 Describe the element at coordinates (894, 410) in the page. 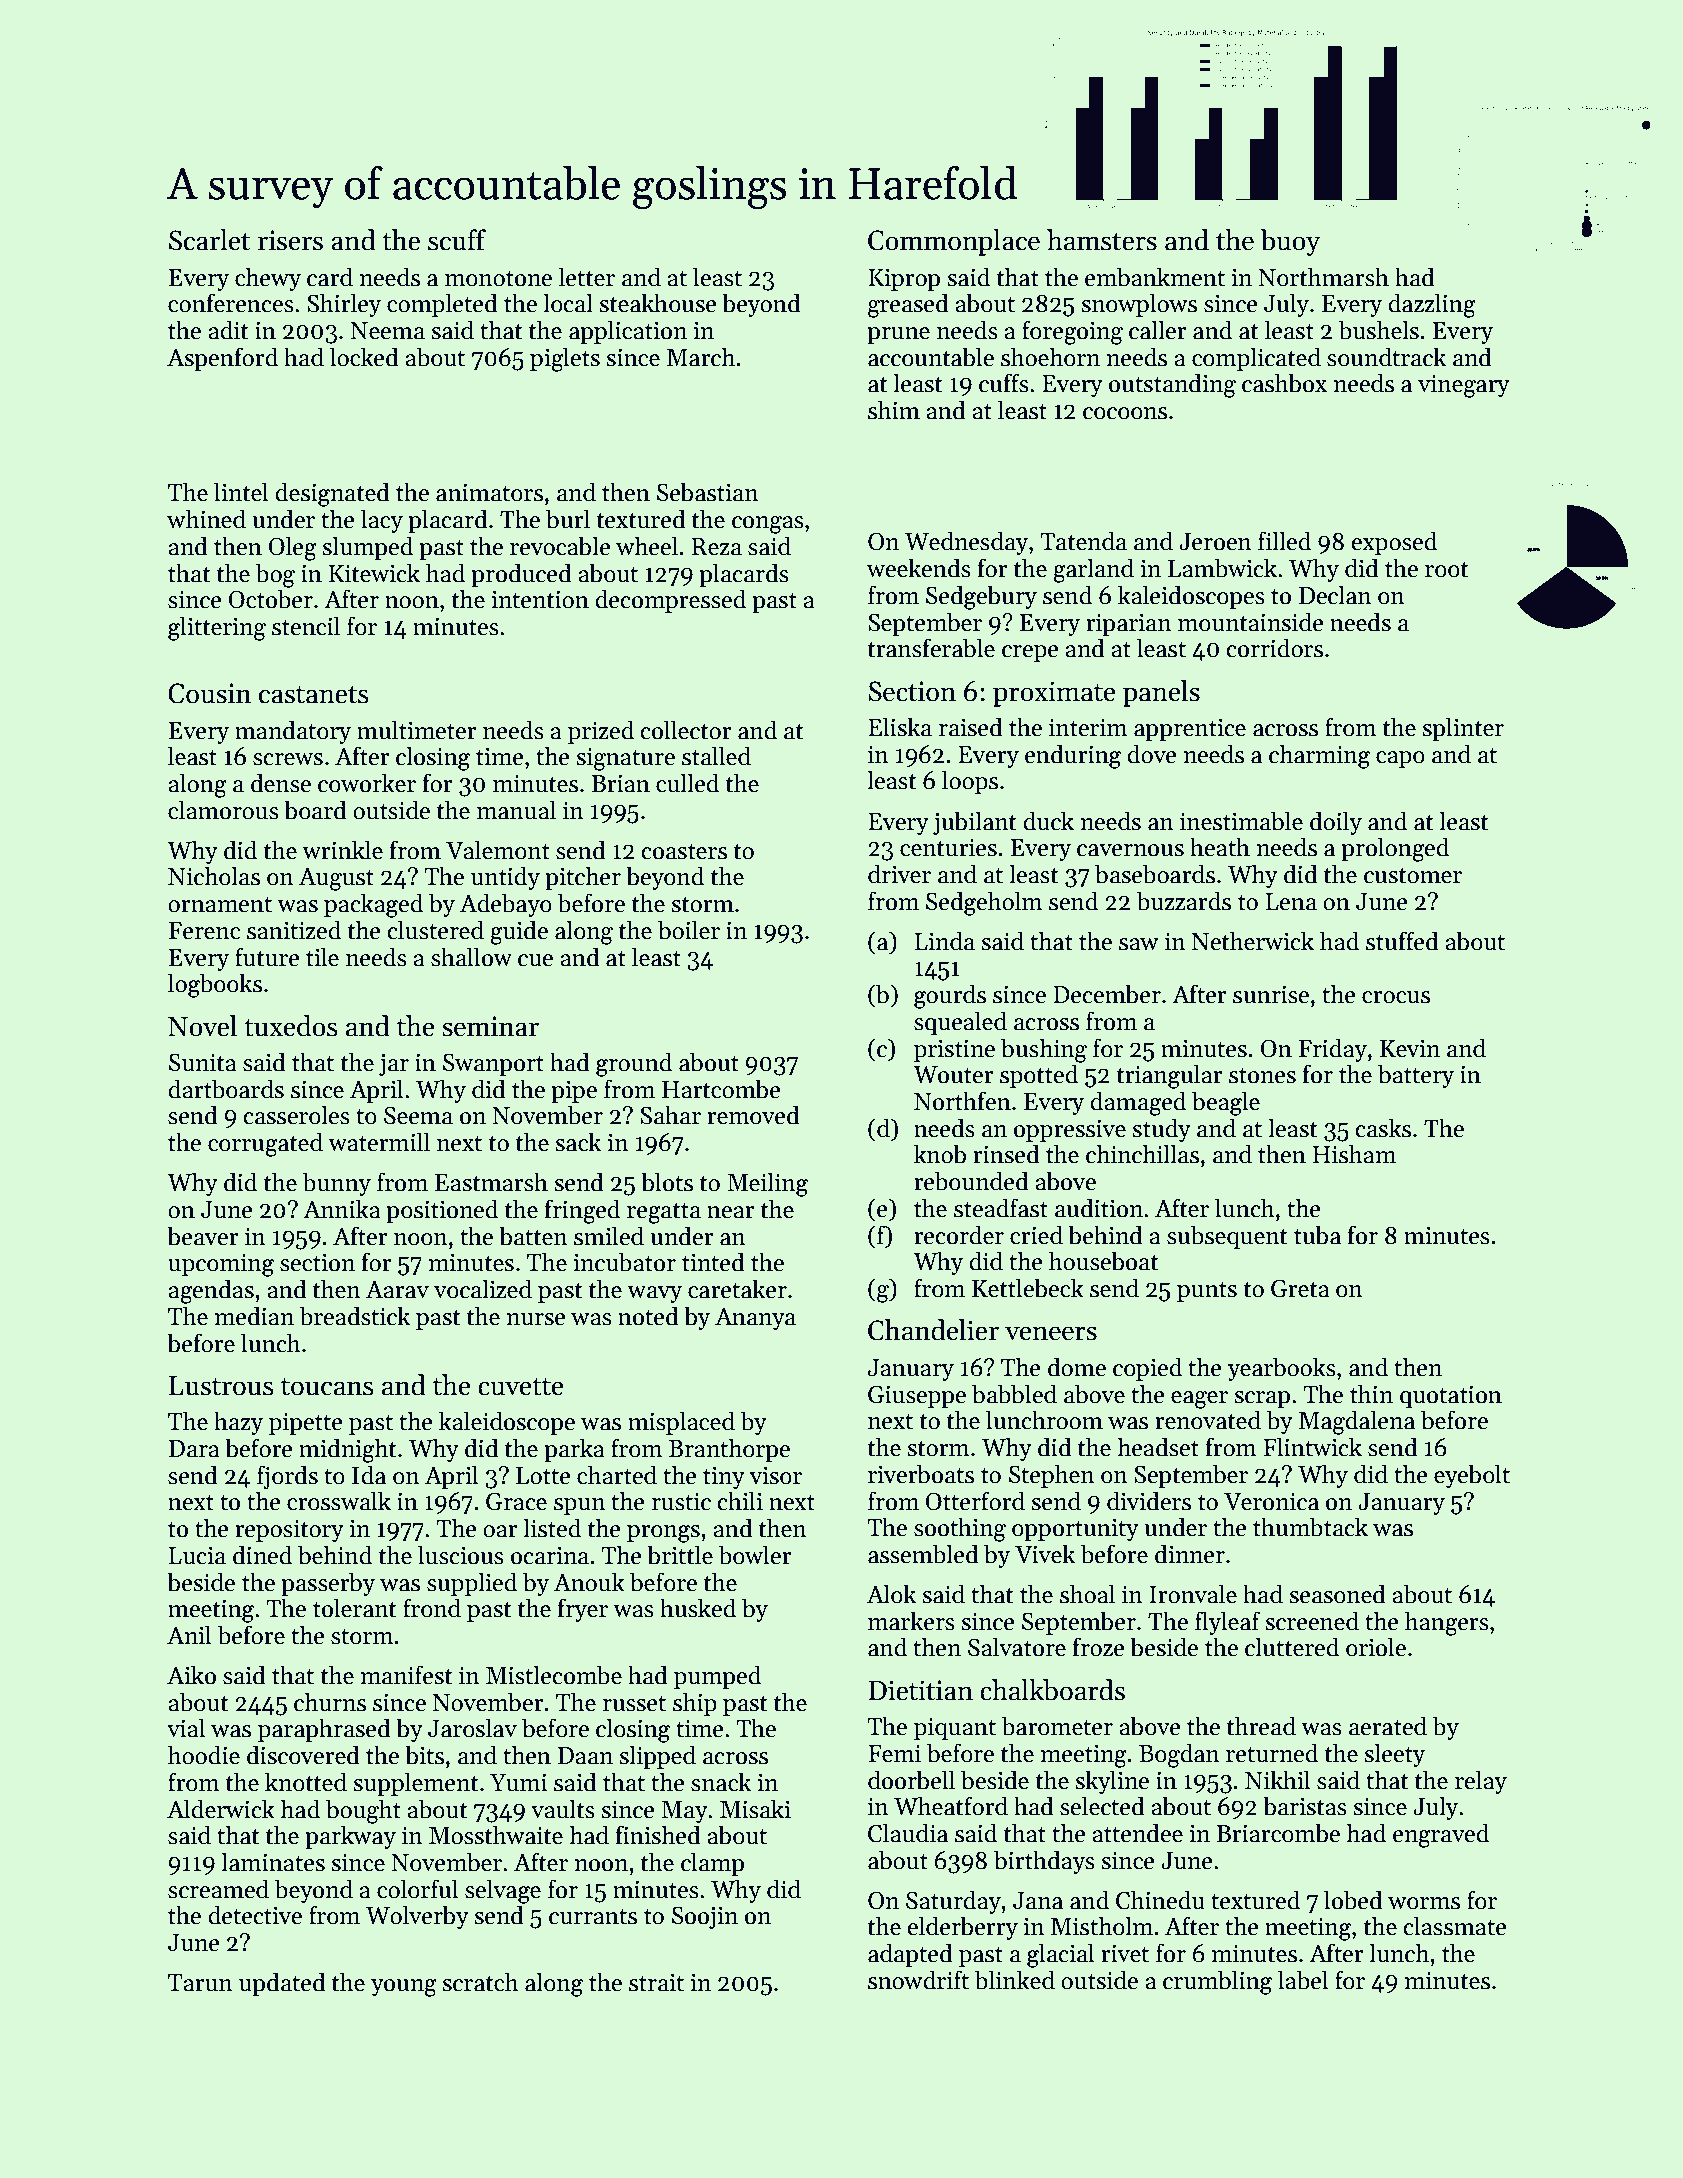

I see `shim` at that location.
